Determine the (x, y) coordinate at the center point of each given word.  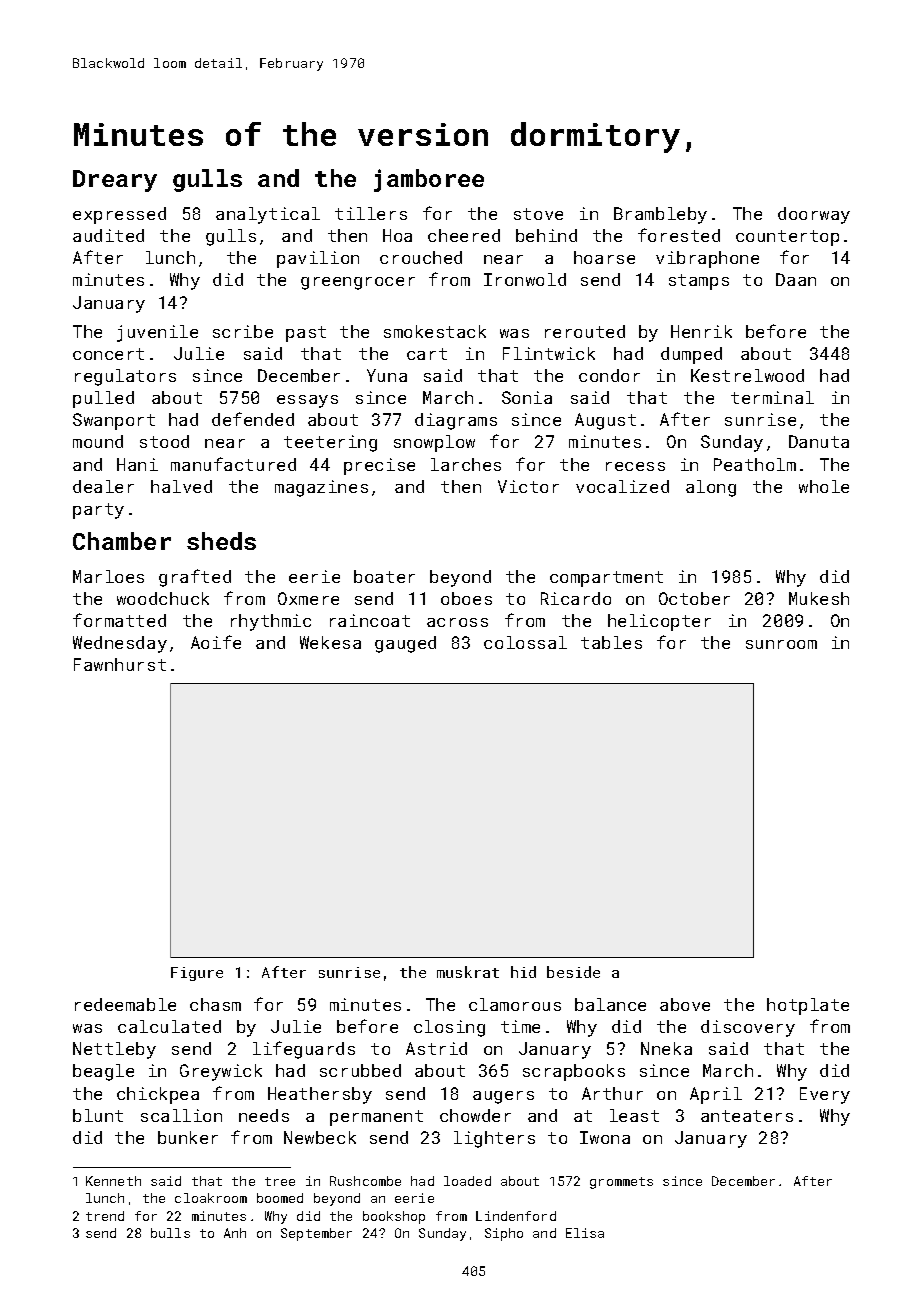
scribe (243, 331)
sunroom (781, 644)
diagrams (456, 421)
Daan (796, 279)
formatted (119, 620)
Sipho (504, 1234)
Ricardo (576, 598)
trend (105, 1216)
